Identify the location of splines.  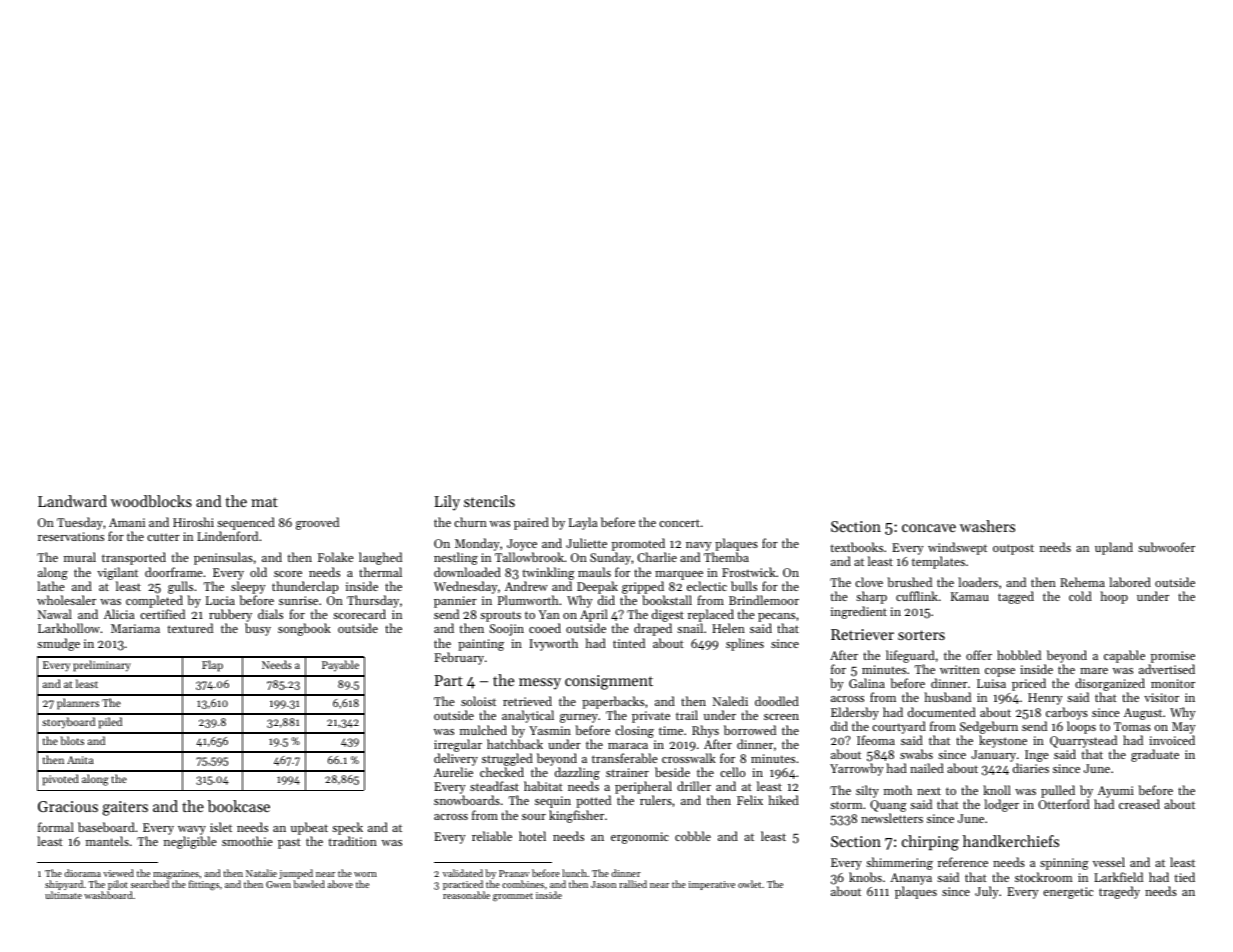
(745, 644).
